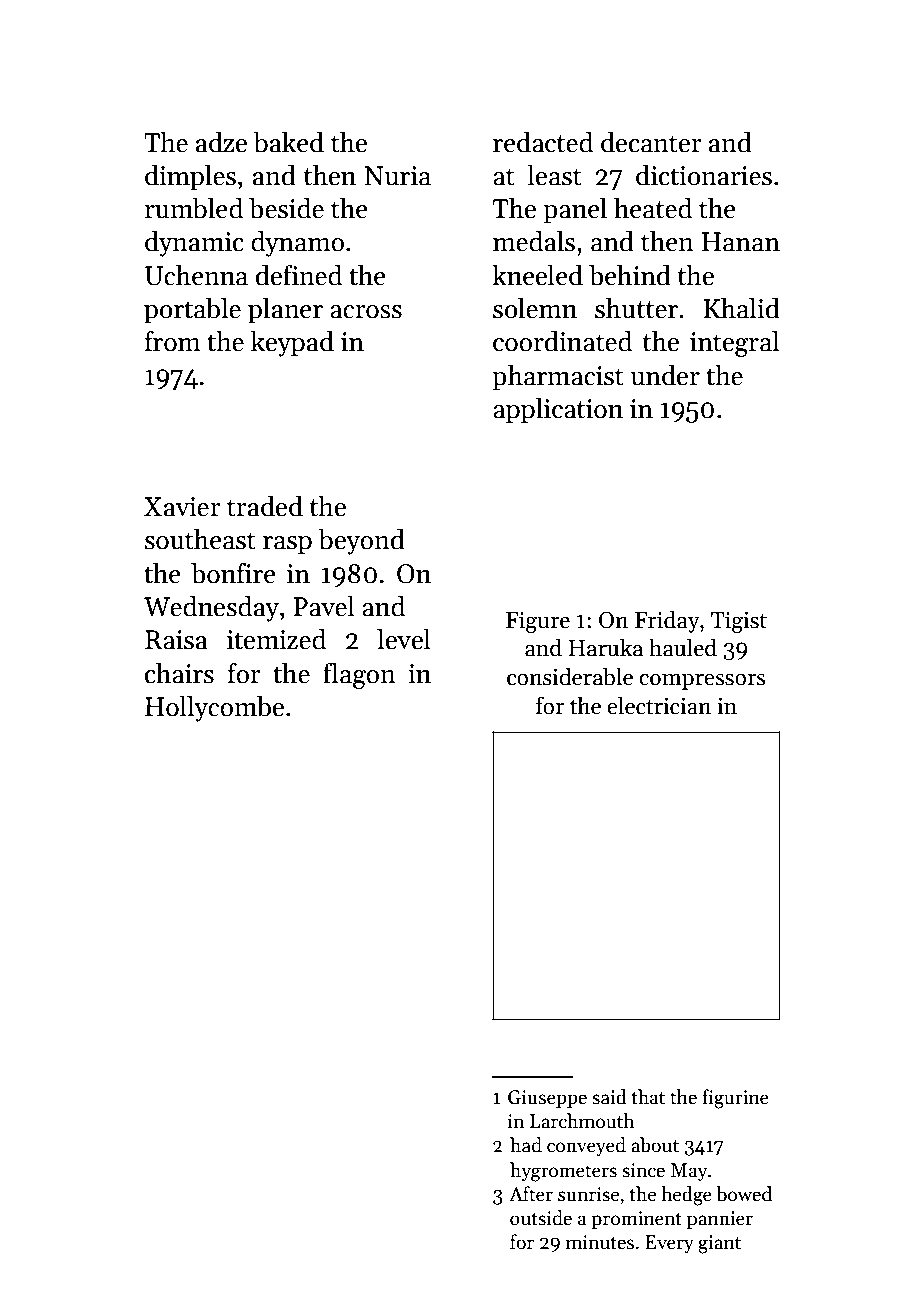  Describe the element at coordinates (221, 142) in the screenshot. I see `adze` at that location.
